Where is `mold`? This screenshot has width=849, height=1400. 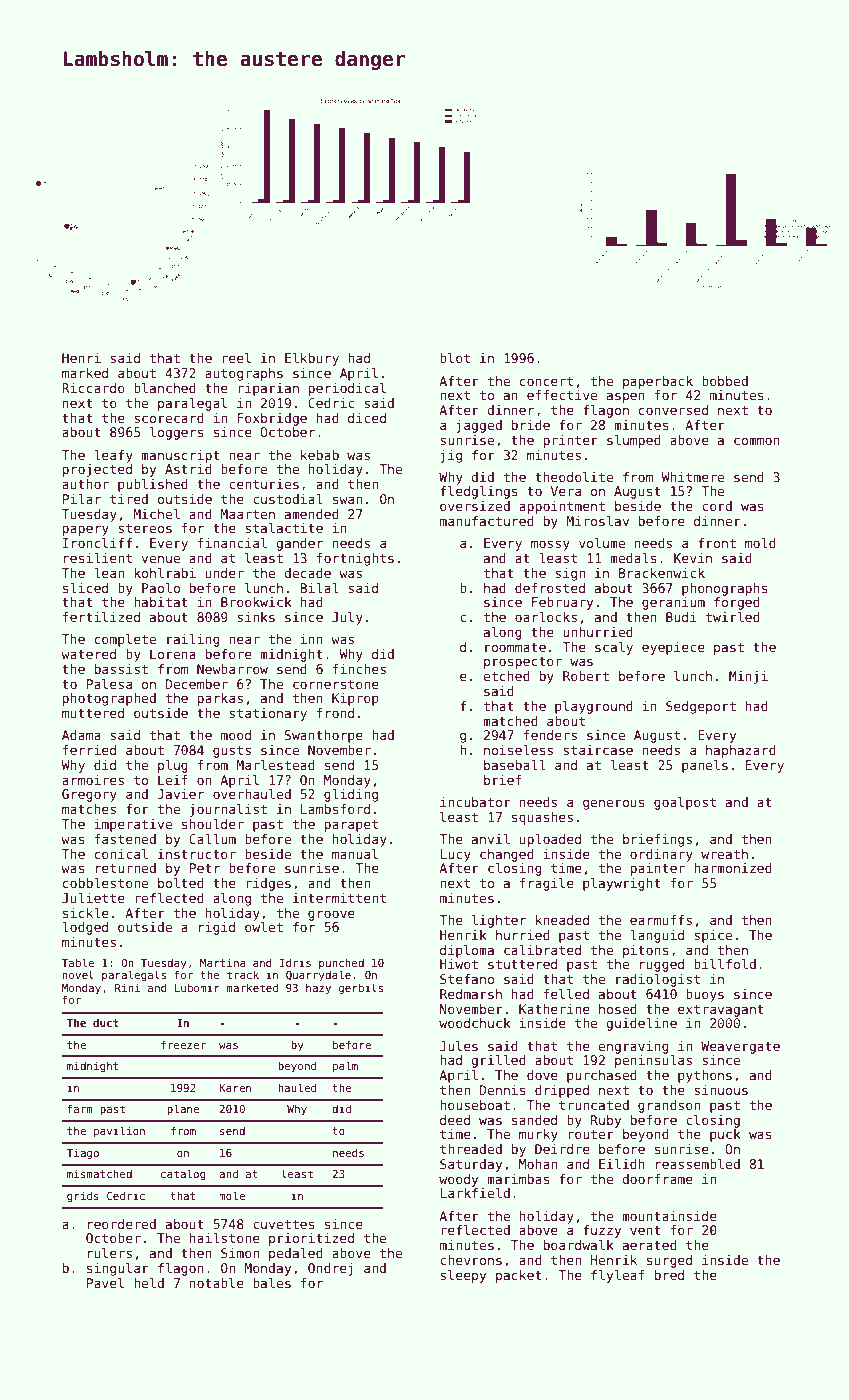 mold is located at coordinates (760, 543).
